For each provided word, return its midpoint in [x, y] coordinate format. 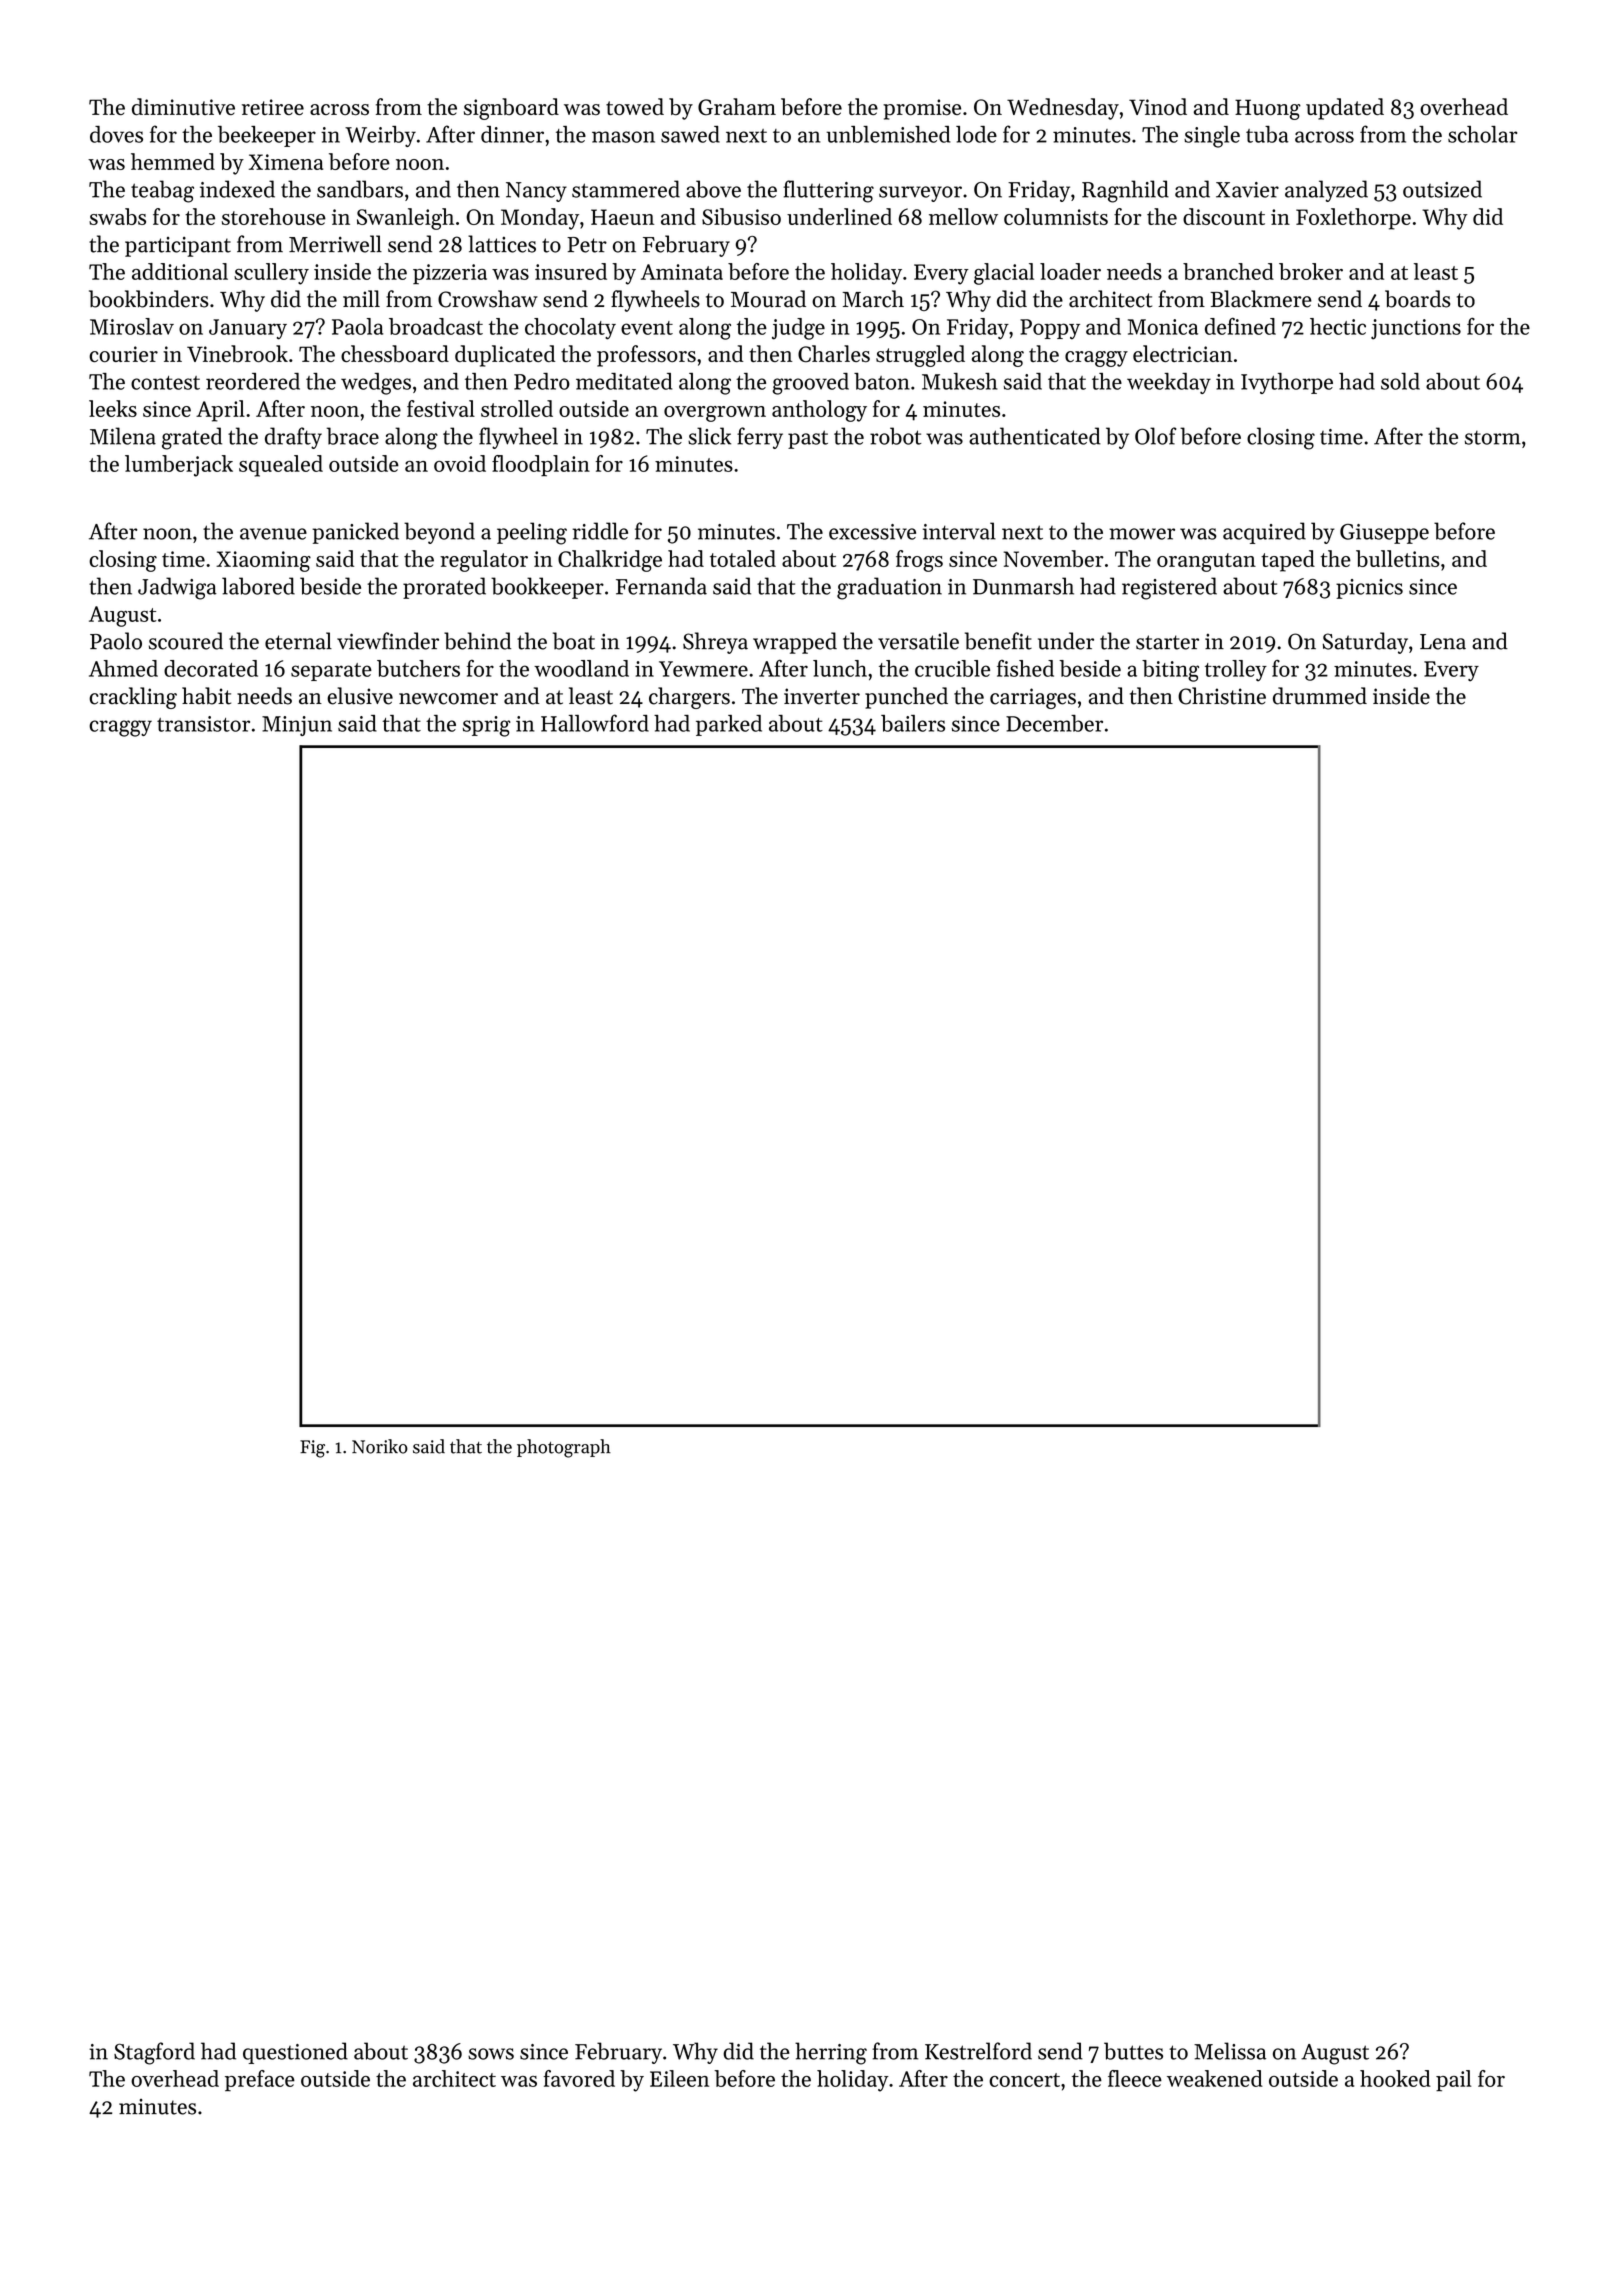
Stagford [154, 2053]
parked [729, 725]
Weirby [380, 136]
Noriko [380, 1446]
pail [1454, 2080]
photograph [564, 1448]
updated [1345, 109]
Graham [737, 107]
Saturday [1365, 643]
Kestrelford [978, 2051]
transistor [203, 724]
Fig [312, 1449]
